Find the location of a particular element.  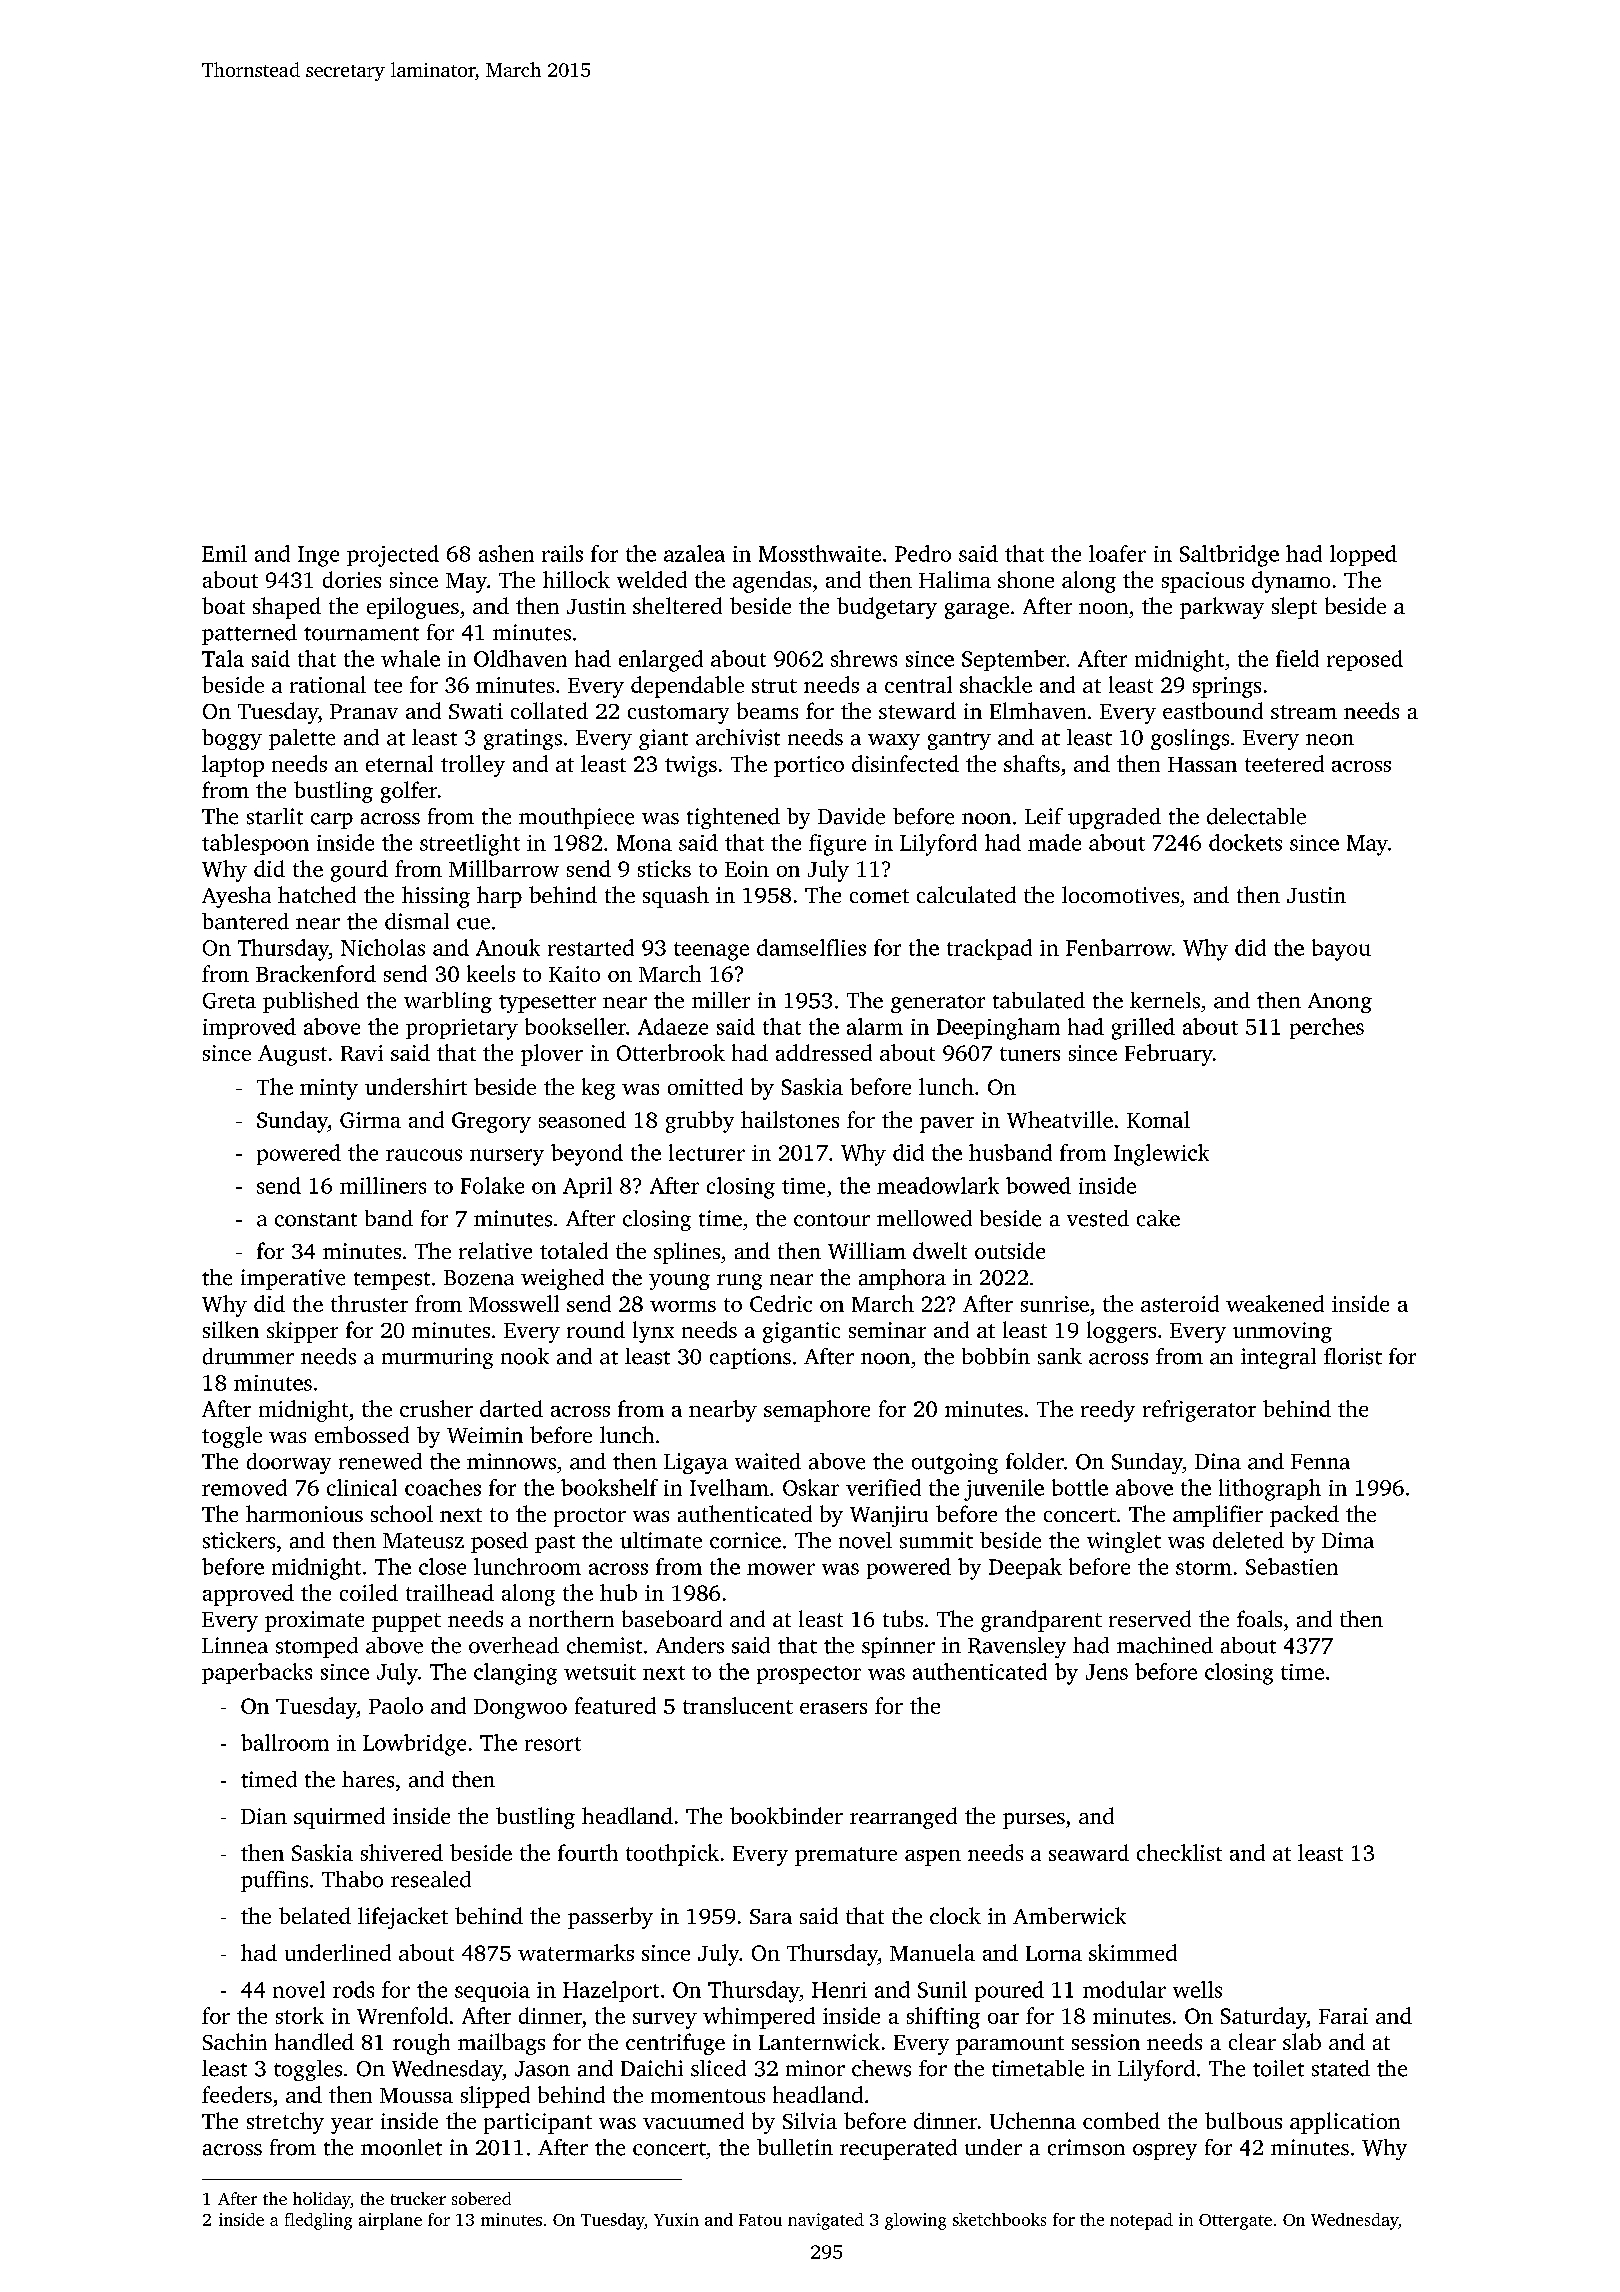

tournament is located at coordinates (361, 634).
